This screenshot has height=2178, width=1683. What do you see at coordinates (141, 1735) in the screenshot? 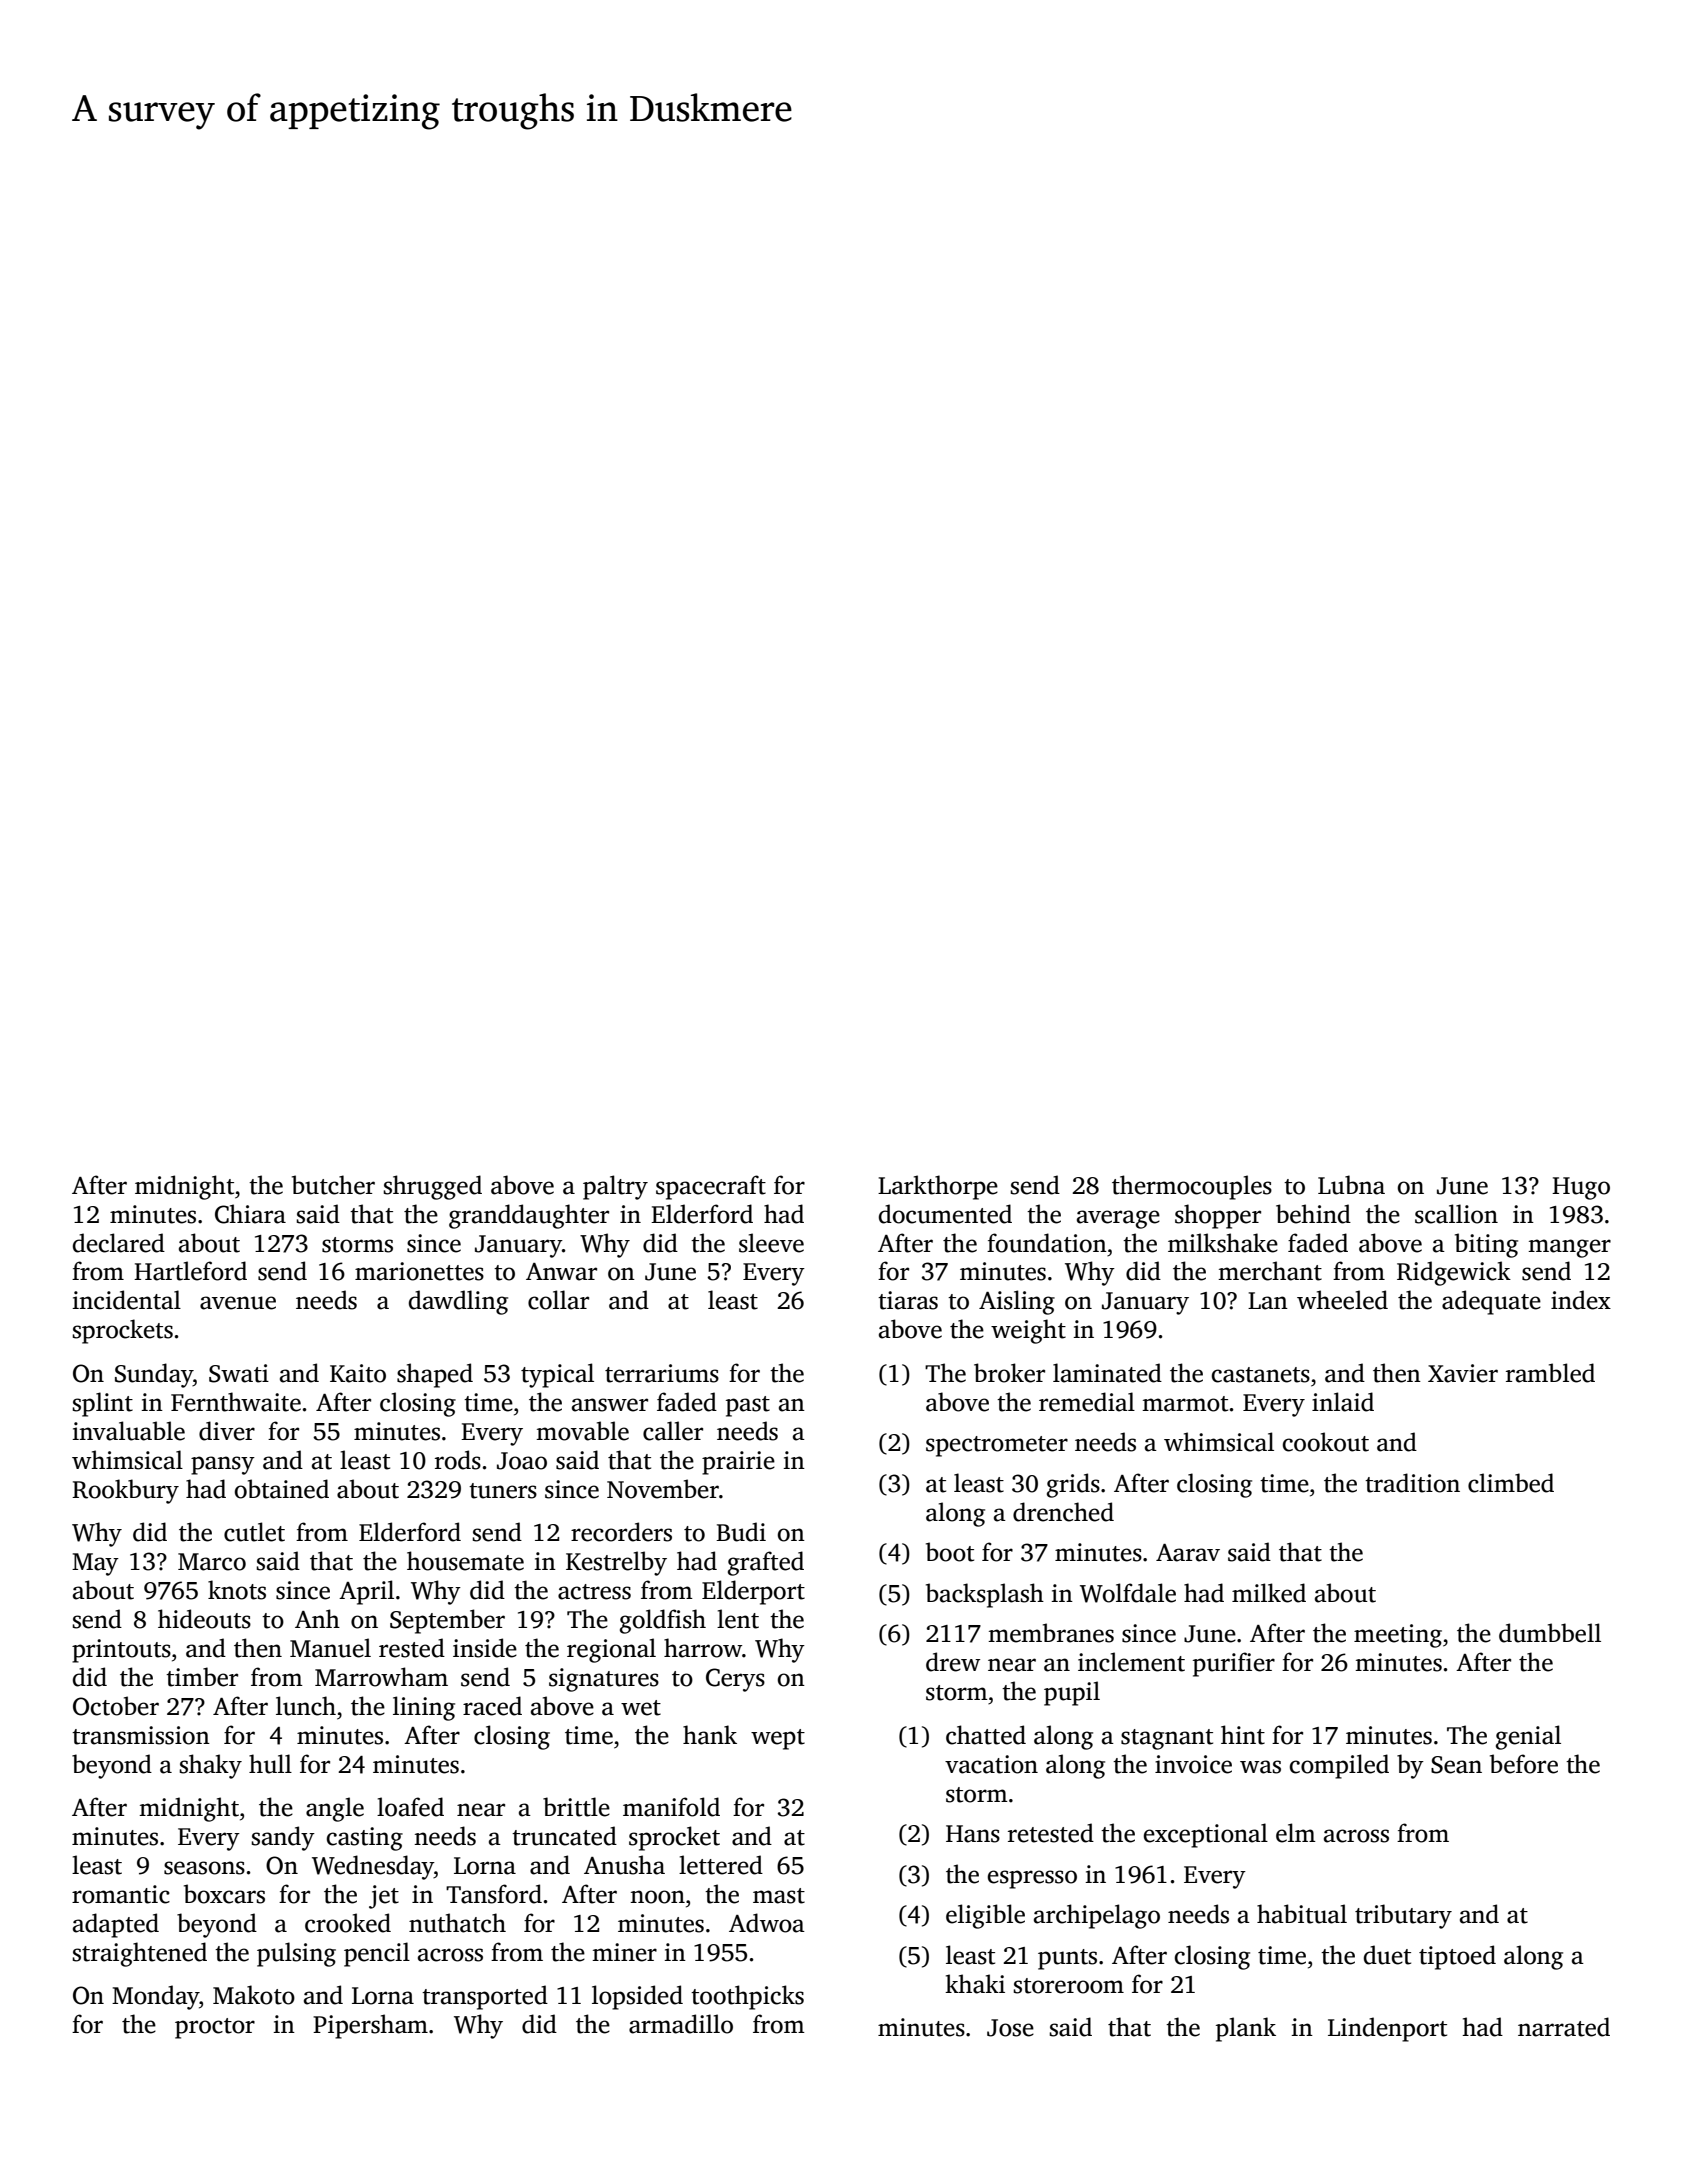
I see `transmission` at bounding box center [141, 1735].
